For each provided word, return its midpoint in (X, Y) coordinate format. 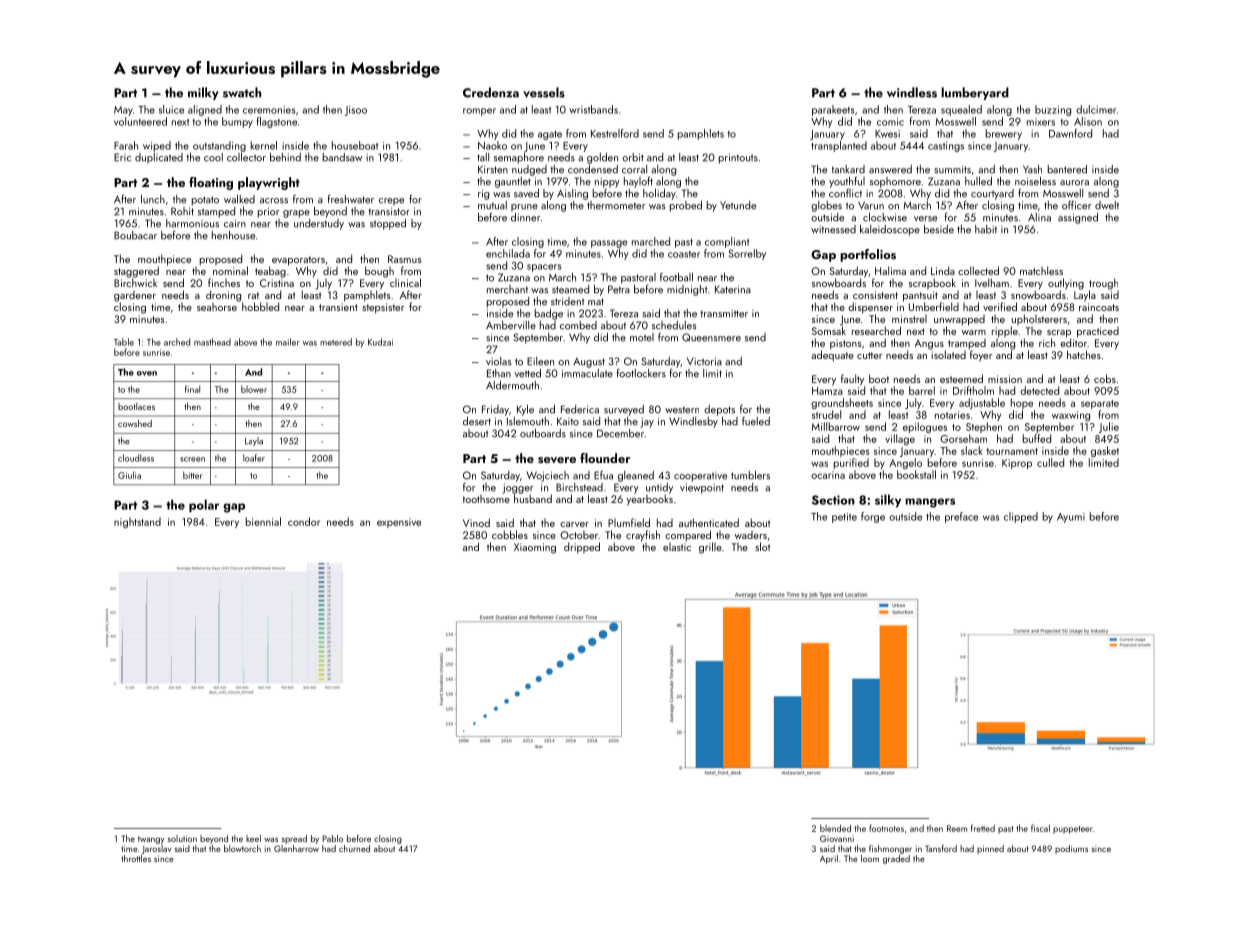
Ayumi (1071, 518)
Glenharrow (296, 848)
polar (204, 506)
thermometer (616, 205)
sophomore (895, 182)
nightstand (137, 522)
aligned (205, 110)
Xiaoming (535, 548)
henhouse (233, 235)
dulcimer (1096, 109)
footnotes (886, 828)
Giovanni (837, 838)
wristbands (593, 109)
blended (835, 828)
